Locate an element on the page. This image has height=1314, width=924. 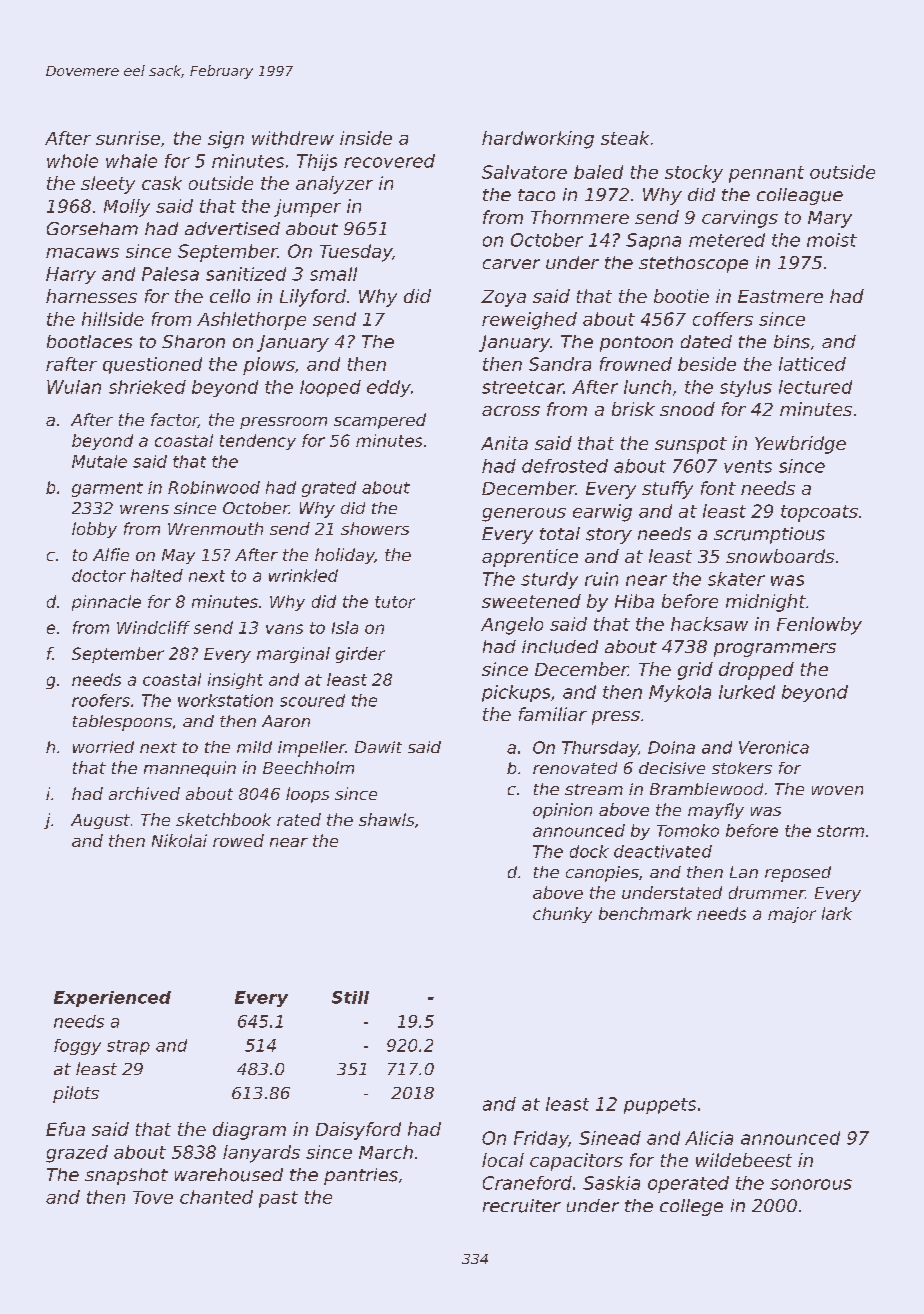
woven is located at coordinates (837, 790).
